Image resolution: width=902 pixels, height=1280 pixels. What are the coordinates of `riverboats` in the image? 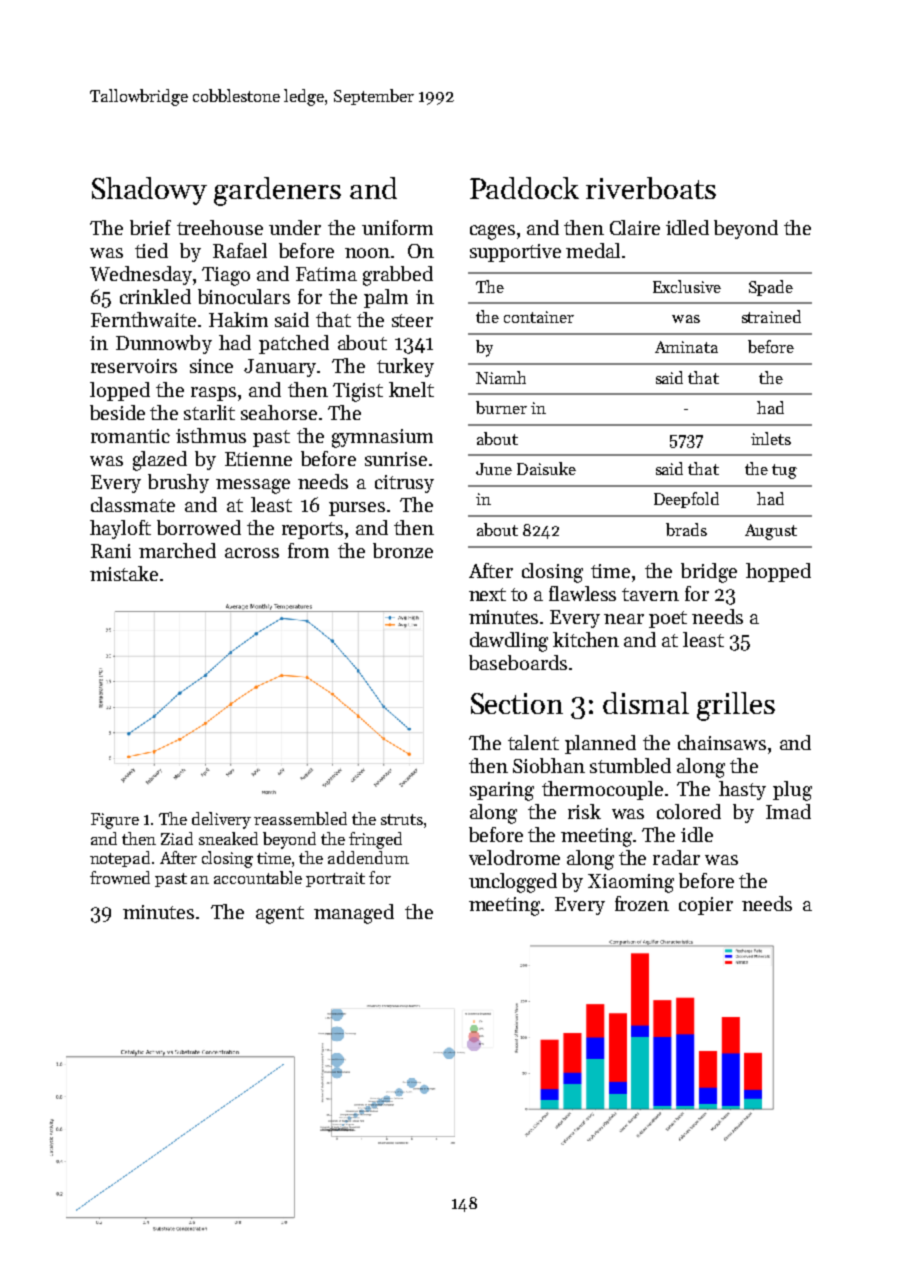 It's located at (651, 188).
